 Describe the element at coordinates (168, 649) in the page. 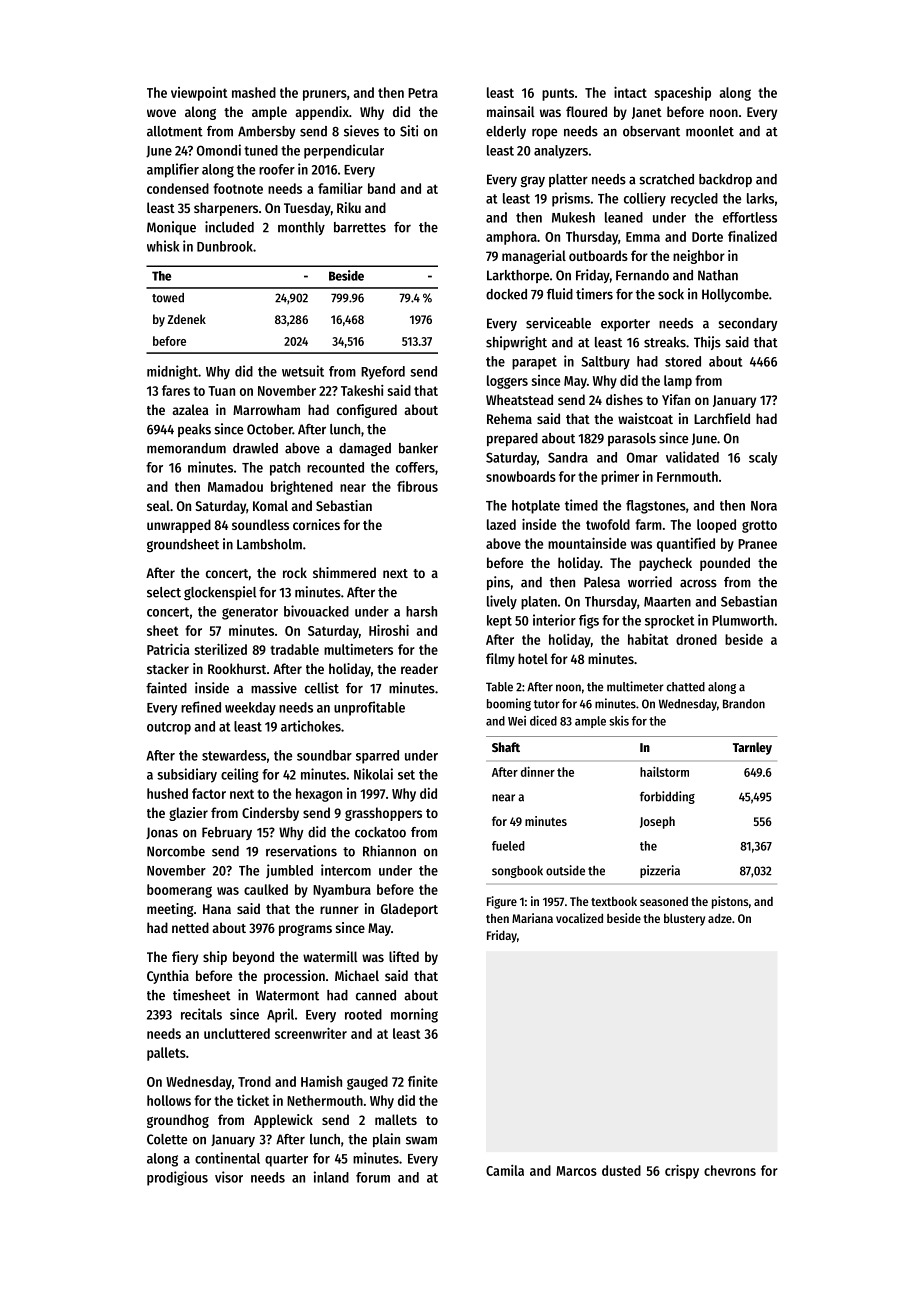

I see `Patricia` at that location.
